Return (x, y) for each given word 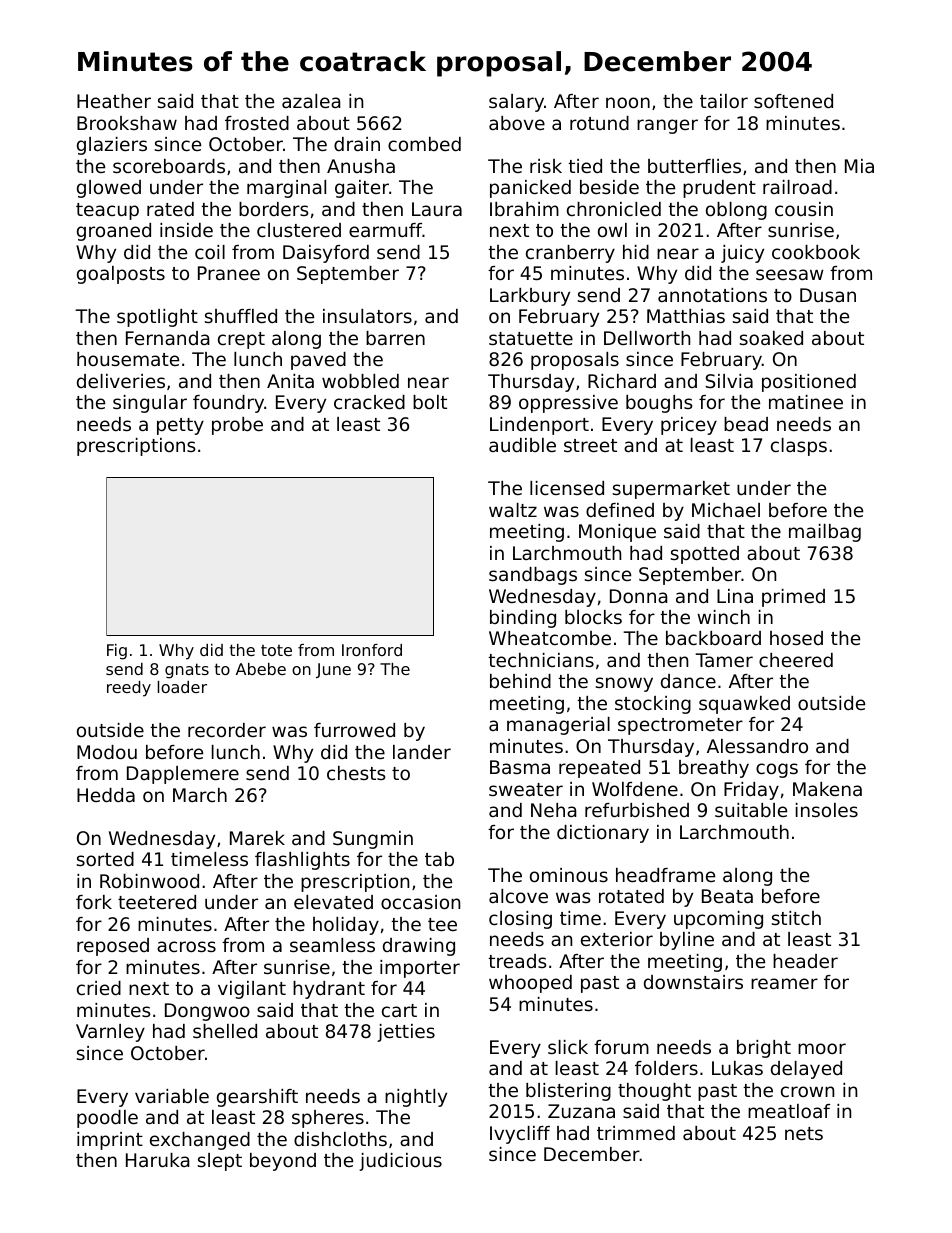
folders (666, 1068)
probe (237, 426)
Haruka (158, 1160)
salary (516, 103)
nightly (416, 1098)
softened (793, 101)
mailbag (825, 533)
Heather (114, 101)
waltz (513, 510)
